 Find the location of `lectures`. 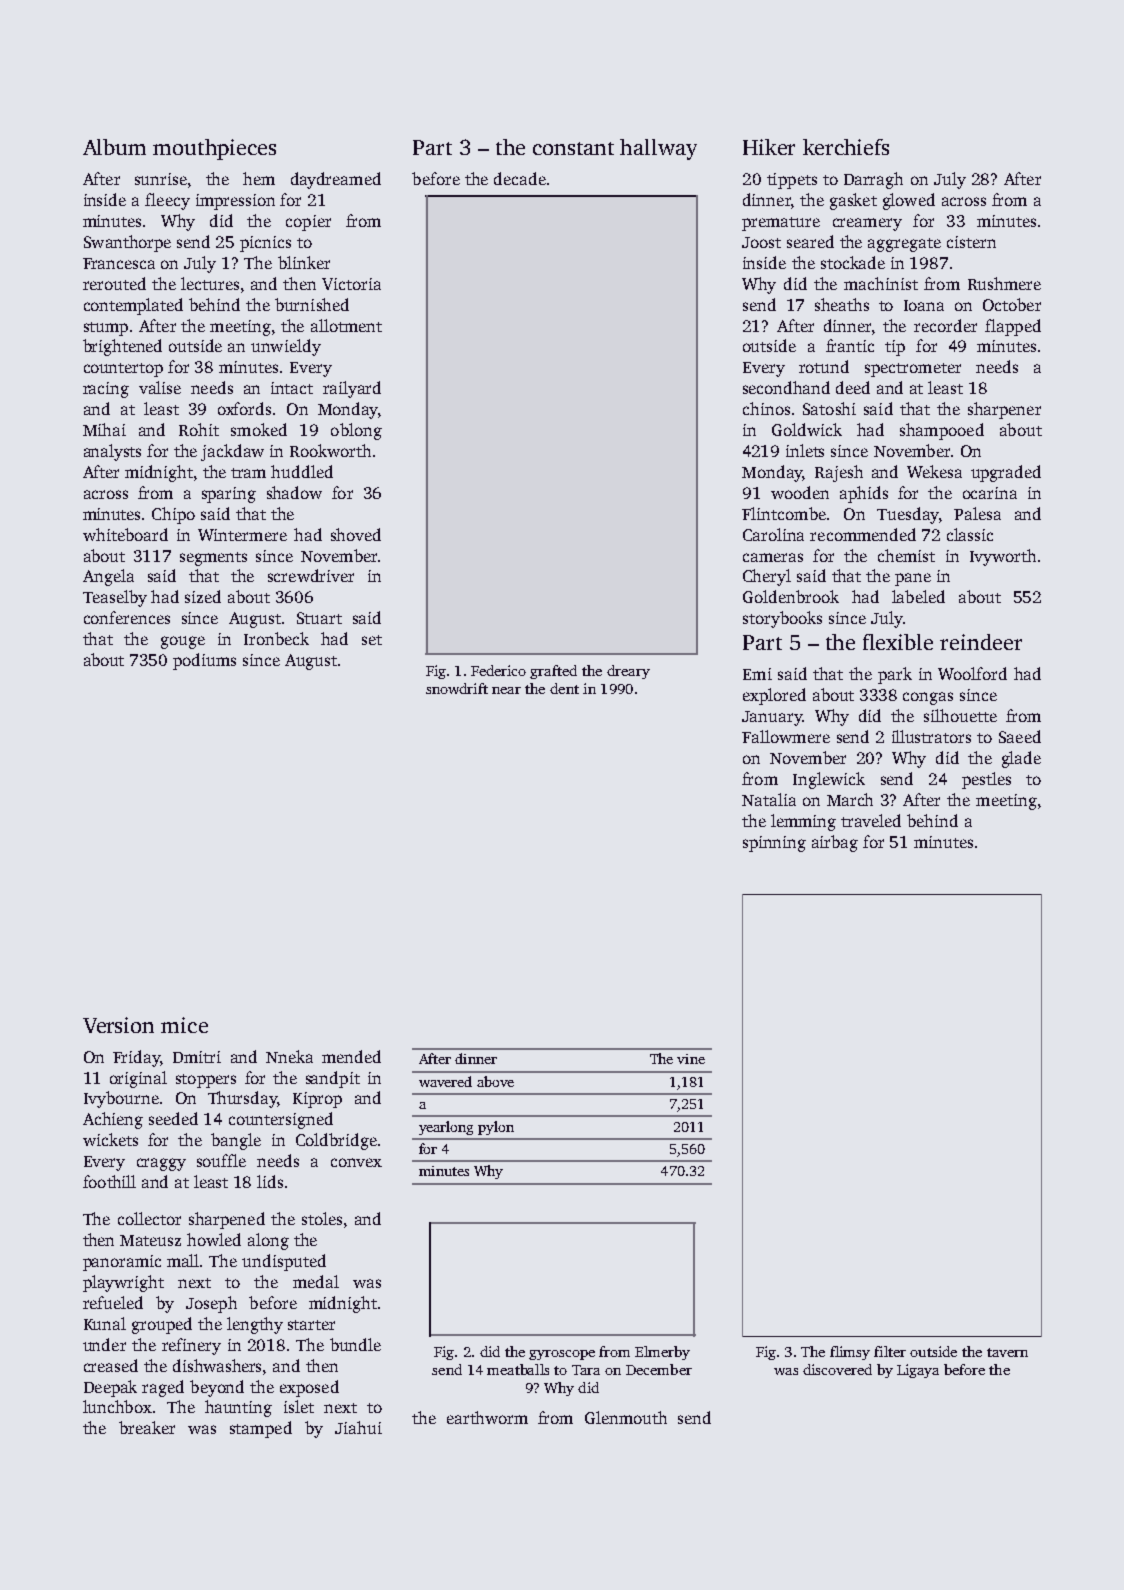

lectures is located at coordinates (210, 283).
